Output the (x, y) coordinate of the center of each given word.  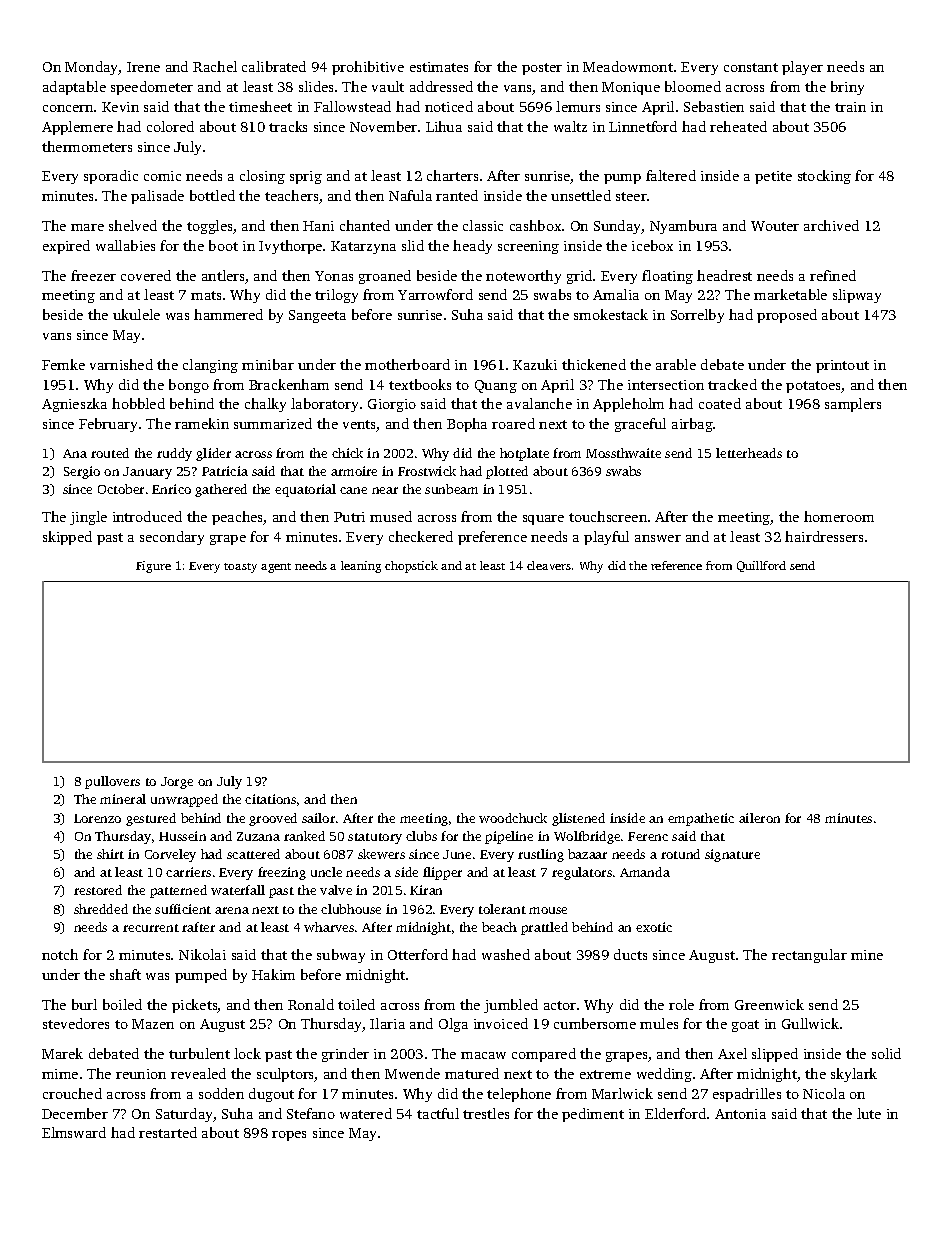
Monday (92, 68)
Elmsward (74, 1132)
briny (847, 88)
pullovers (112, 782)
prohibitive (368, 68)
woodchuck (513, 818)
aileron (759, 818)
